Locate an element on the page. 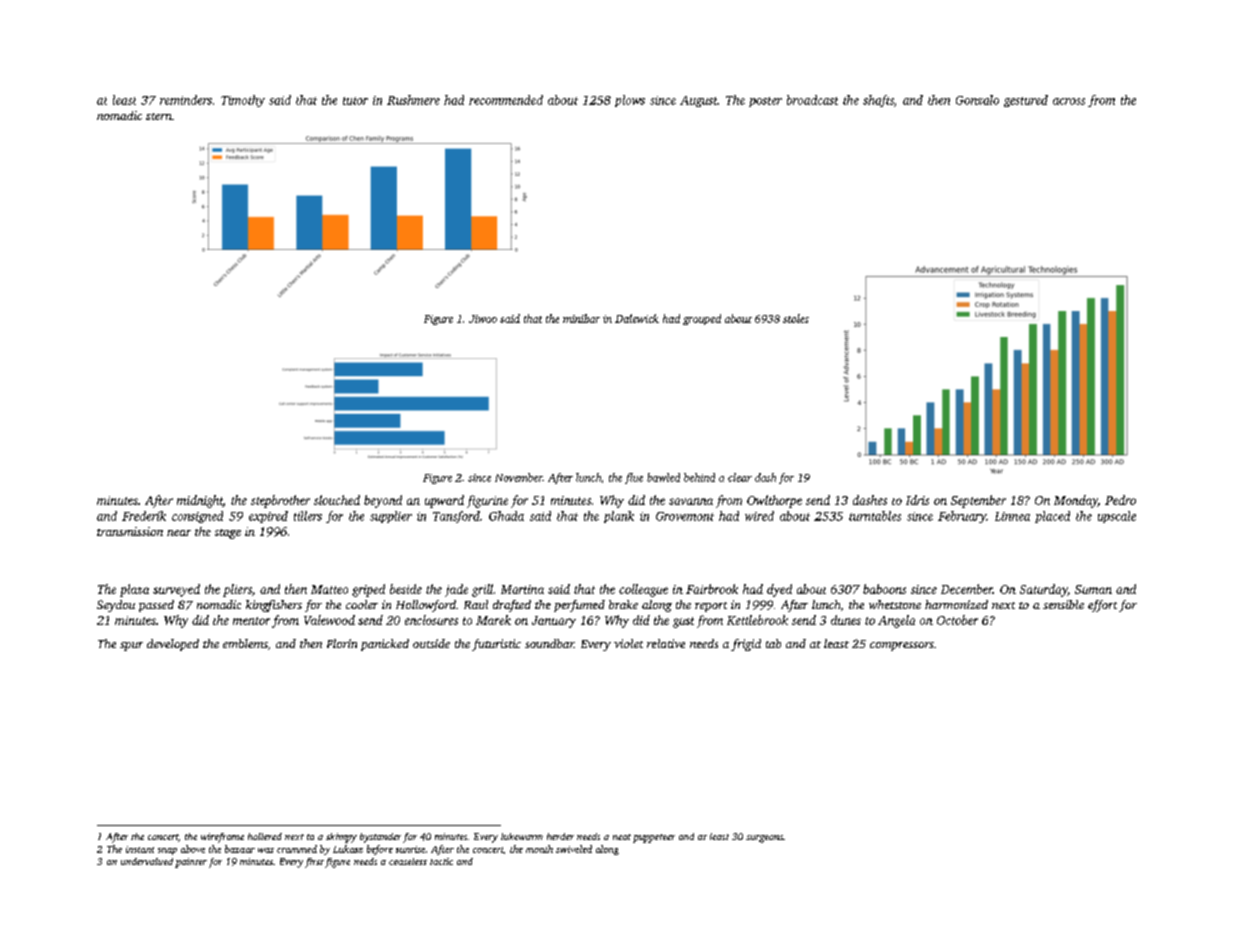 This document has width=1233, height=952. ceaseless is located at coordinates (408, 861).
